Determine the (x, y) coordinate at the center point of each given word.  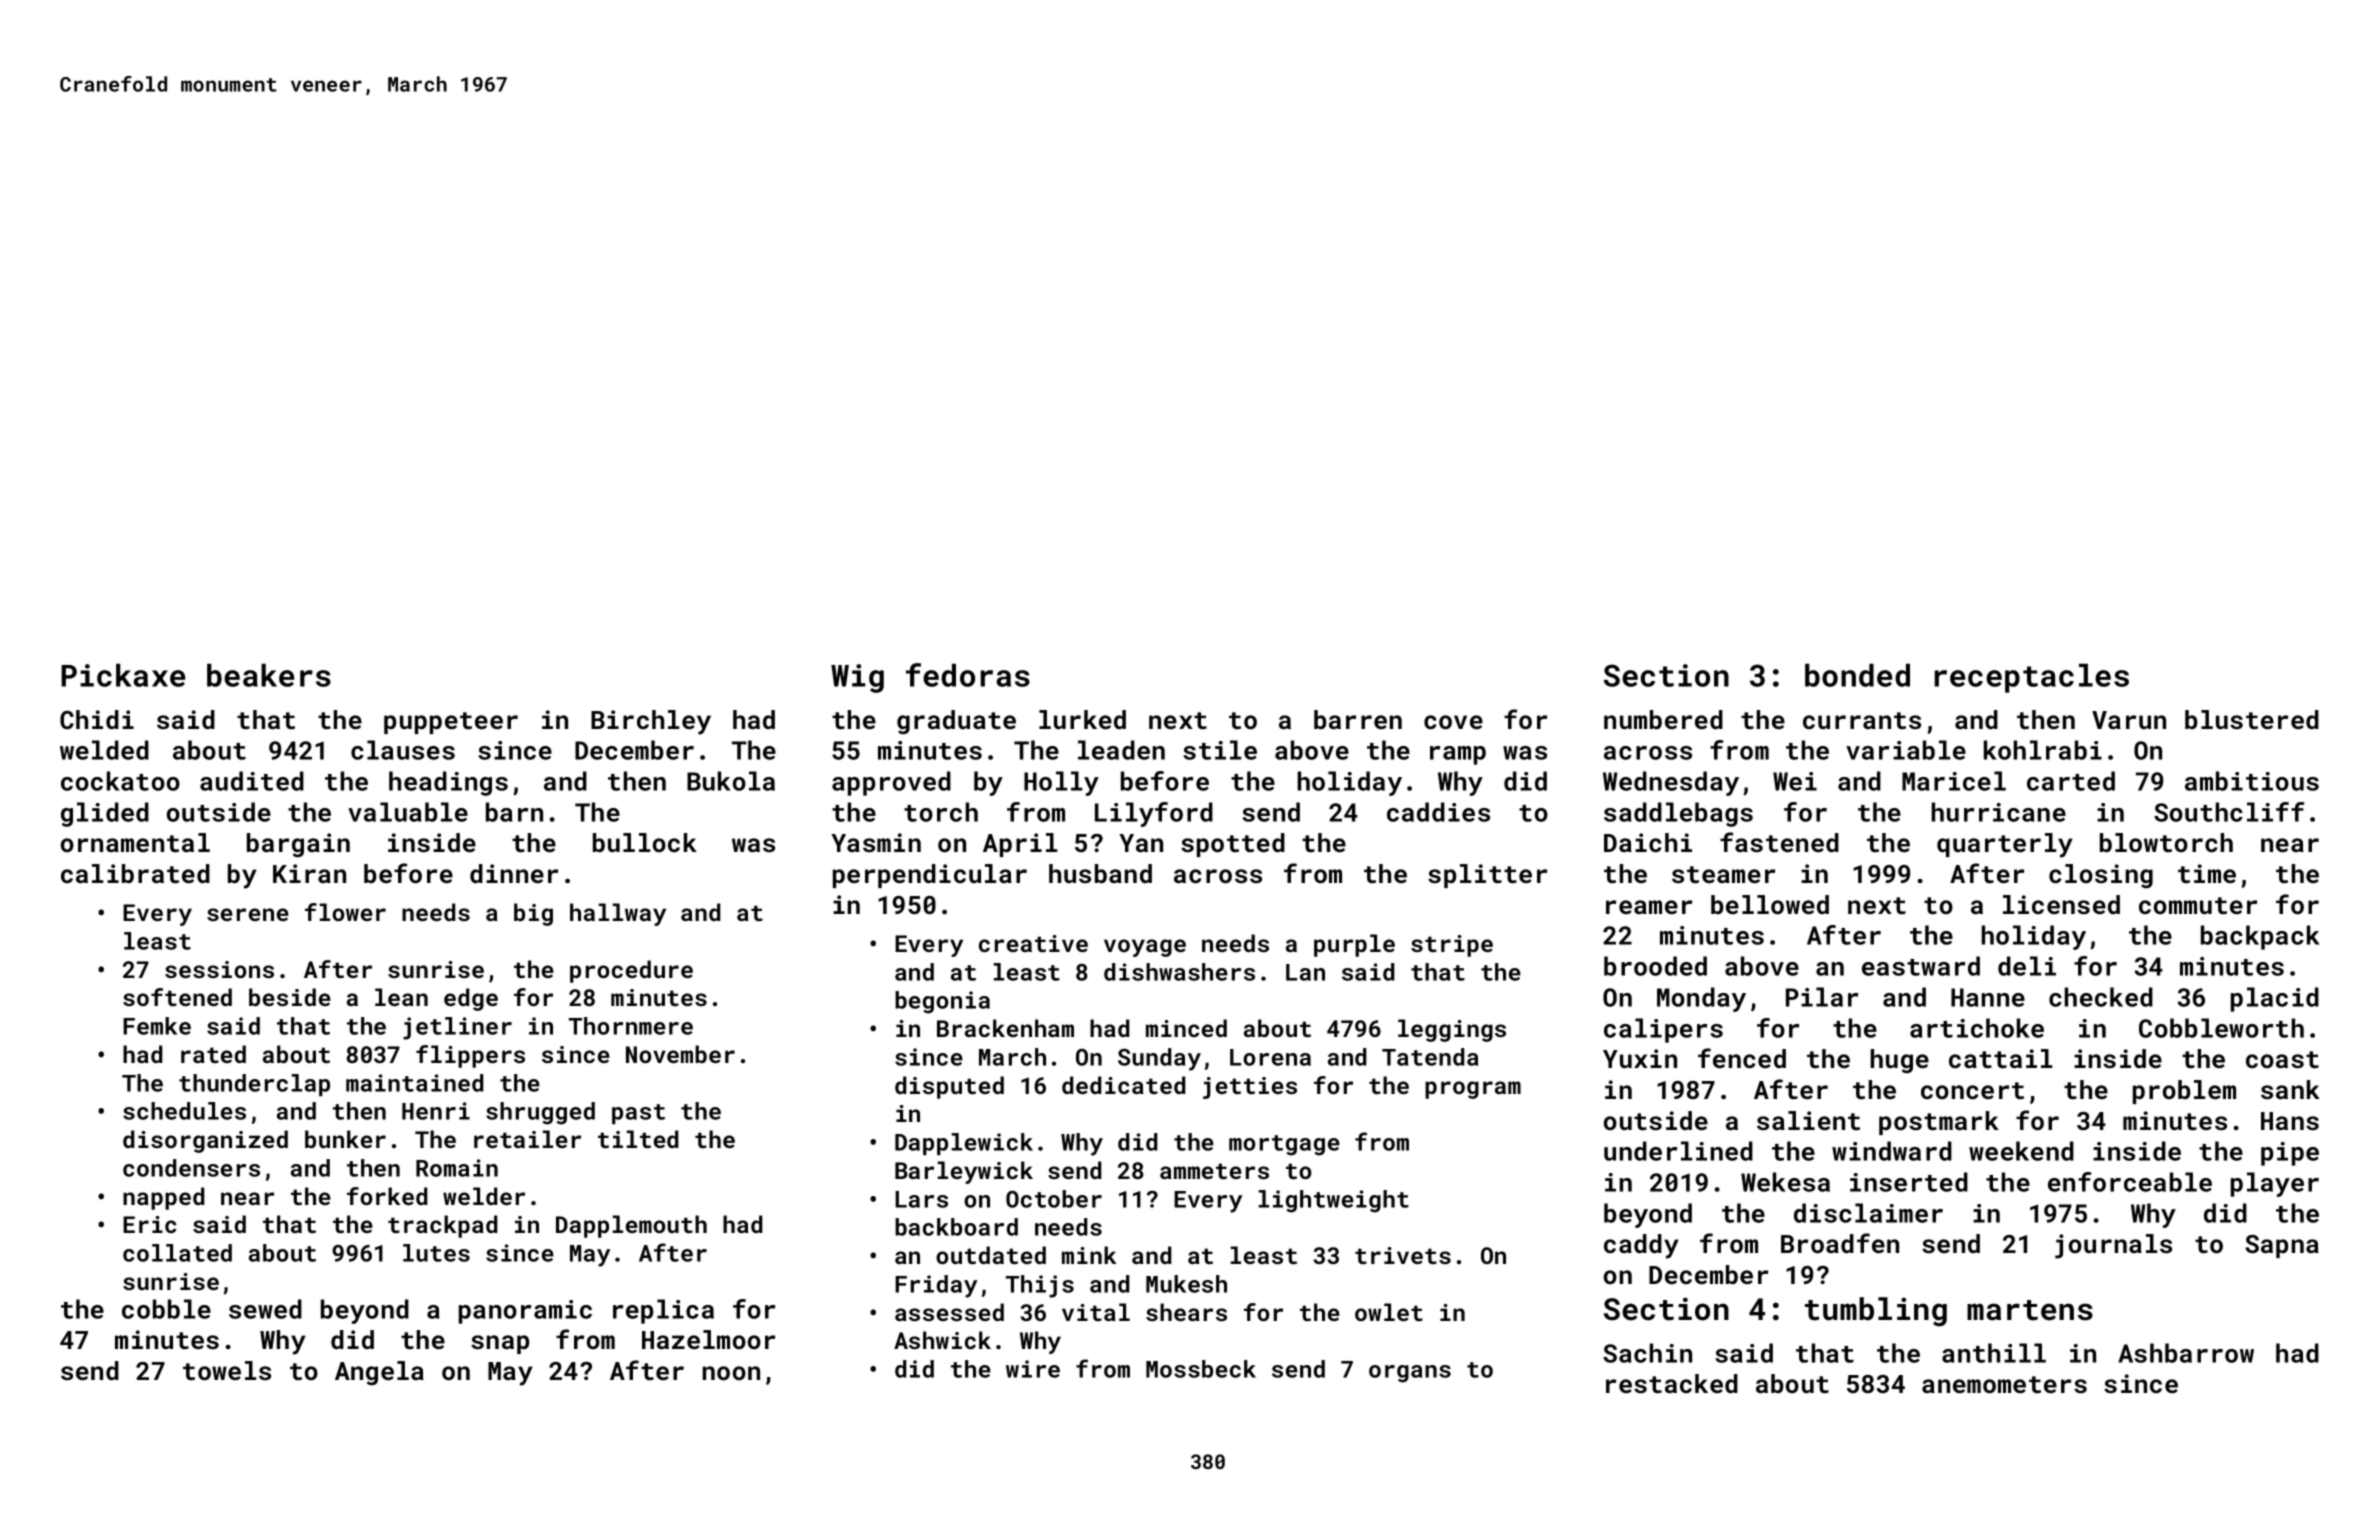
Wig (857, 678)
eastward (1921, 966)
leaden (1121, 750)
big (533, 914)
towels (227, 1370)
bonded (1857, 675)
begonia (942, 1002)
